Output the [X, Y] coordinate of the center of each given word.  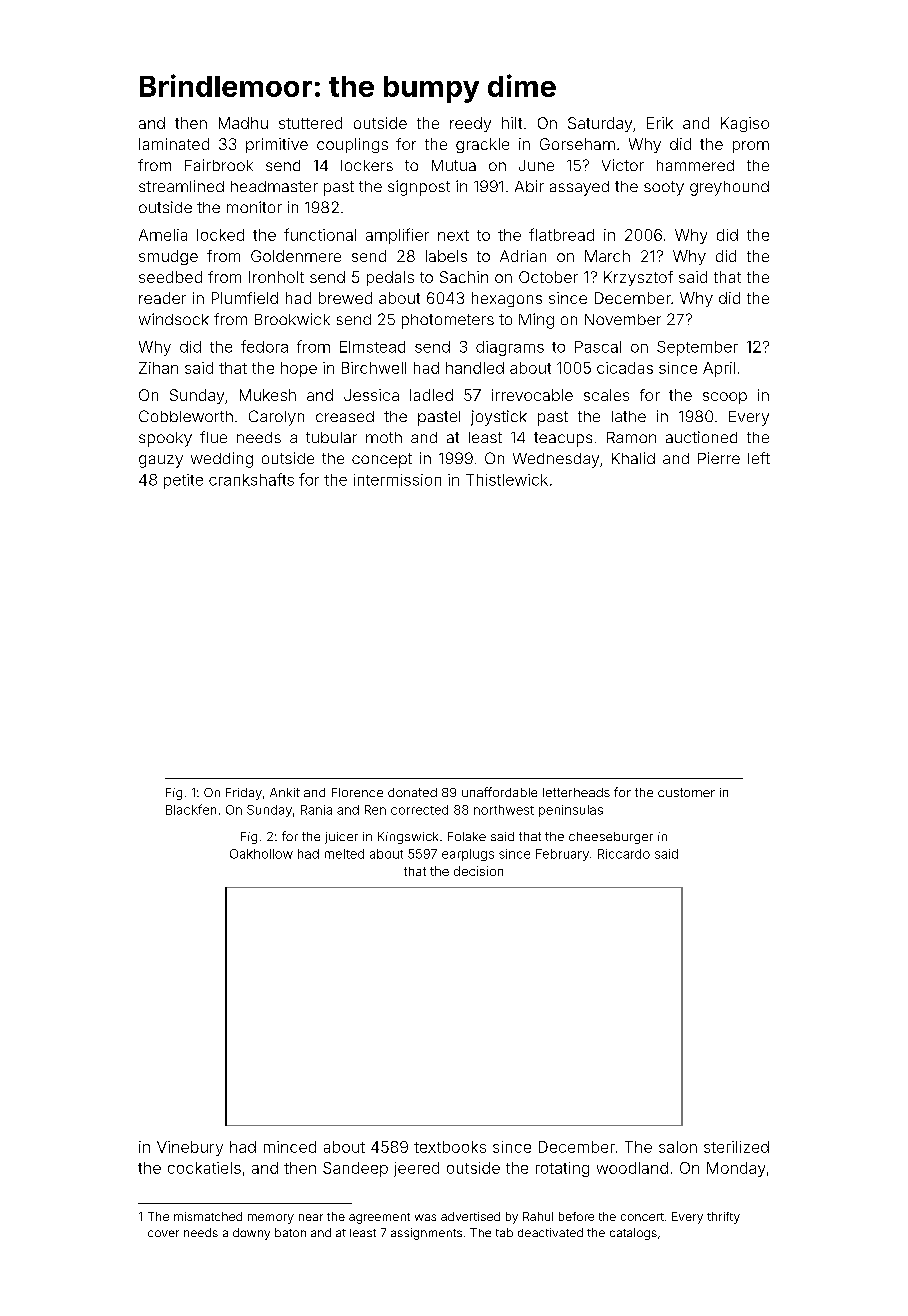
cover [163, 1233]
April [719, 369]
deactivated [550, 1232]
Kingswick [408, 838]
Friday [244, 794]
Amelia [163, 235]
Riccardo [624, 854]
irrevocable [532, 395]
